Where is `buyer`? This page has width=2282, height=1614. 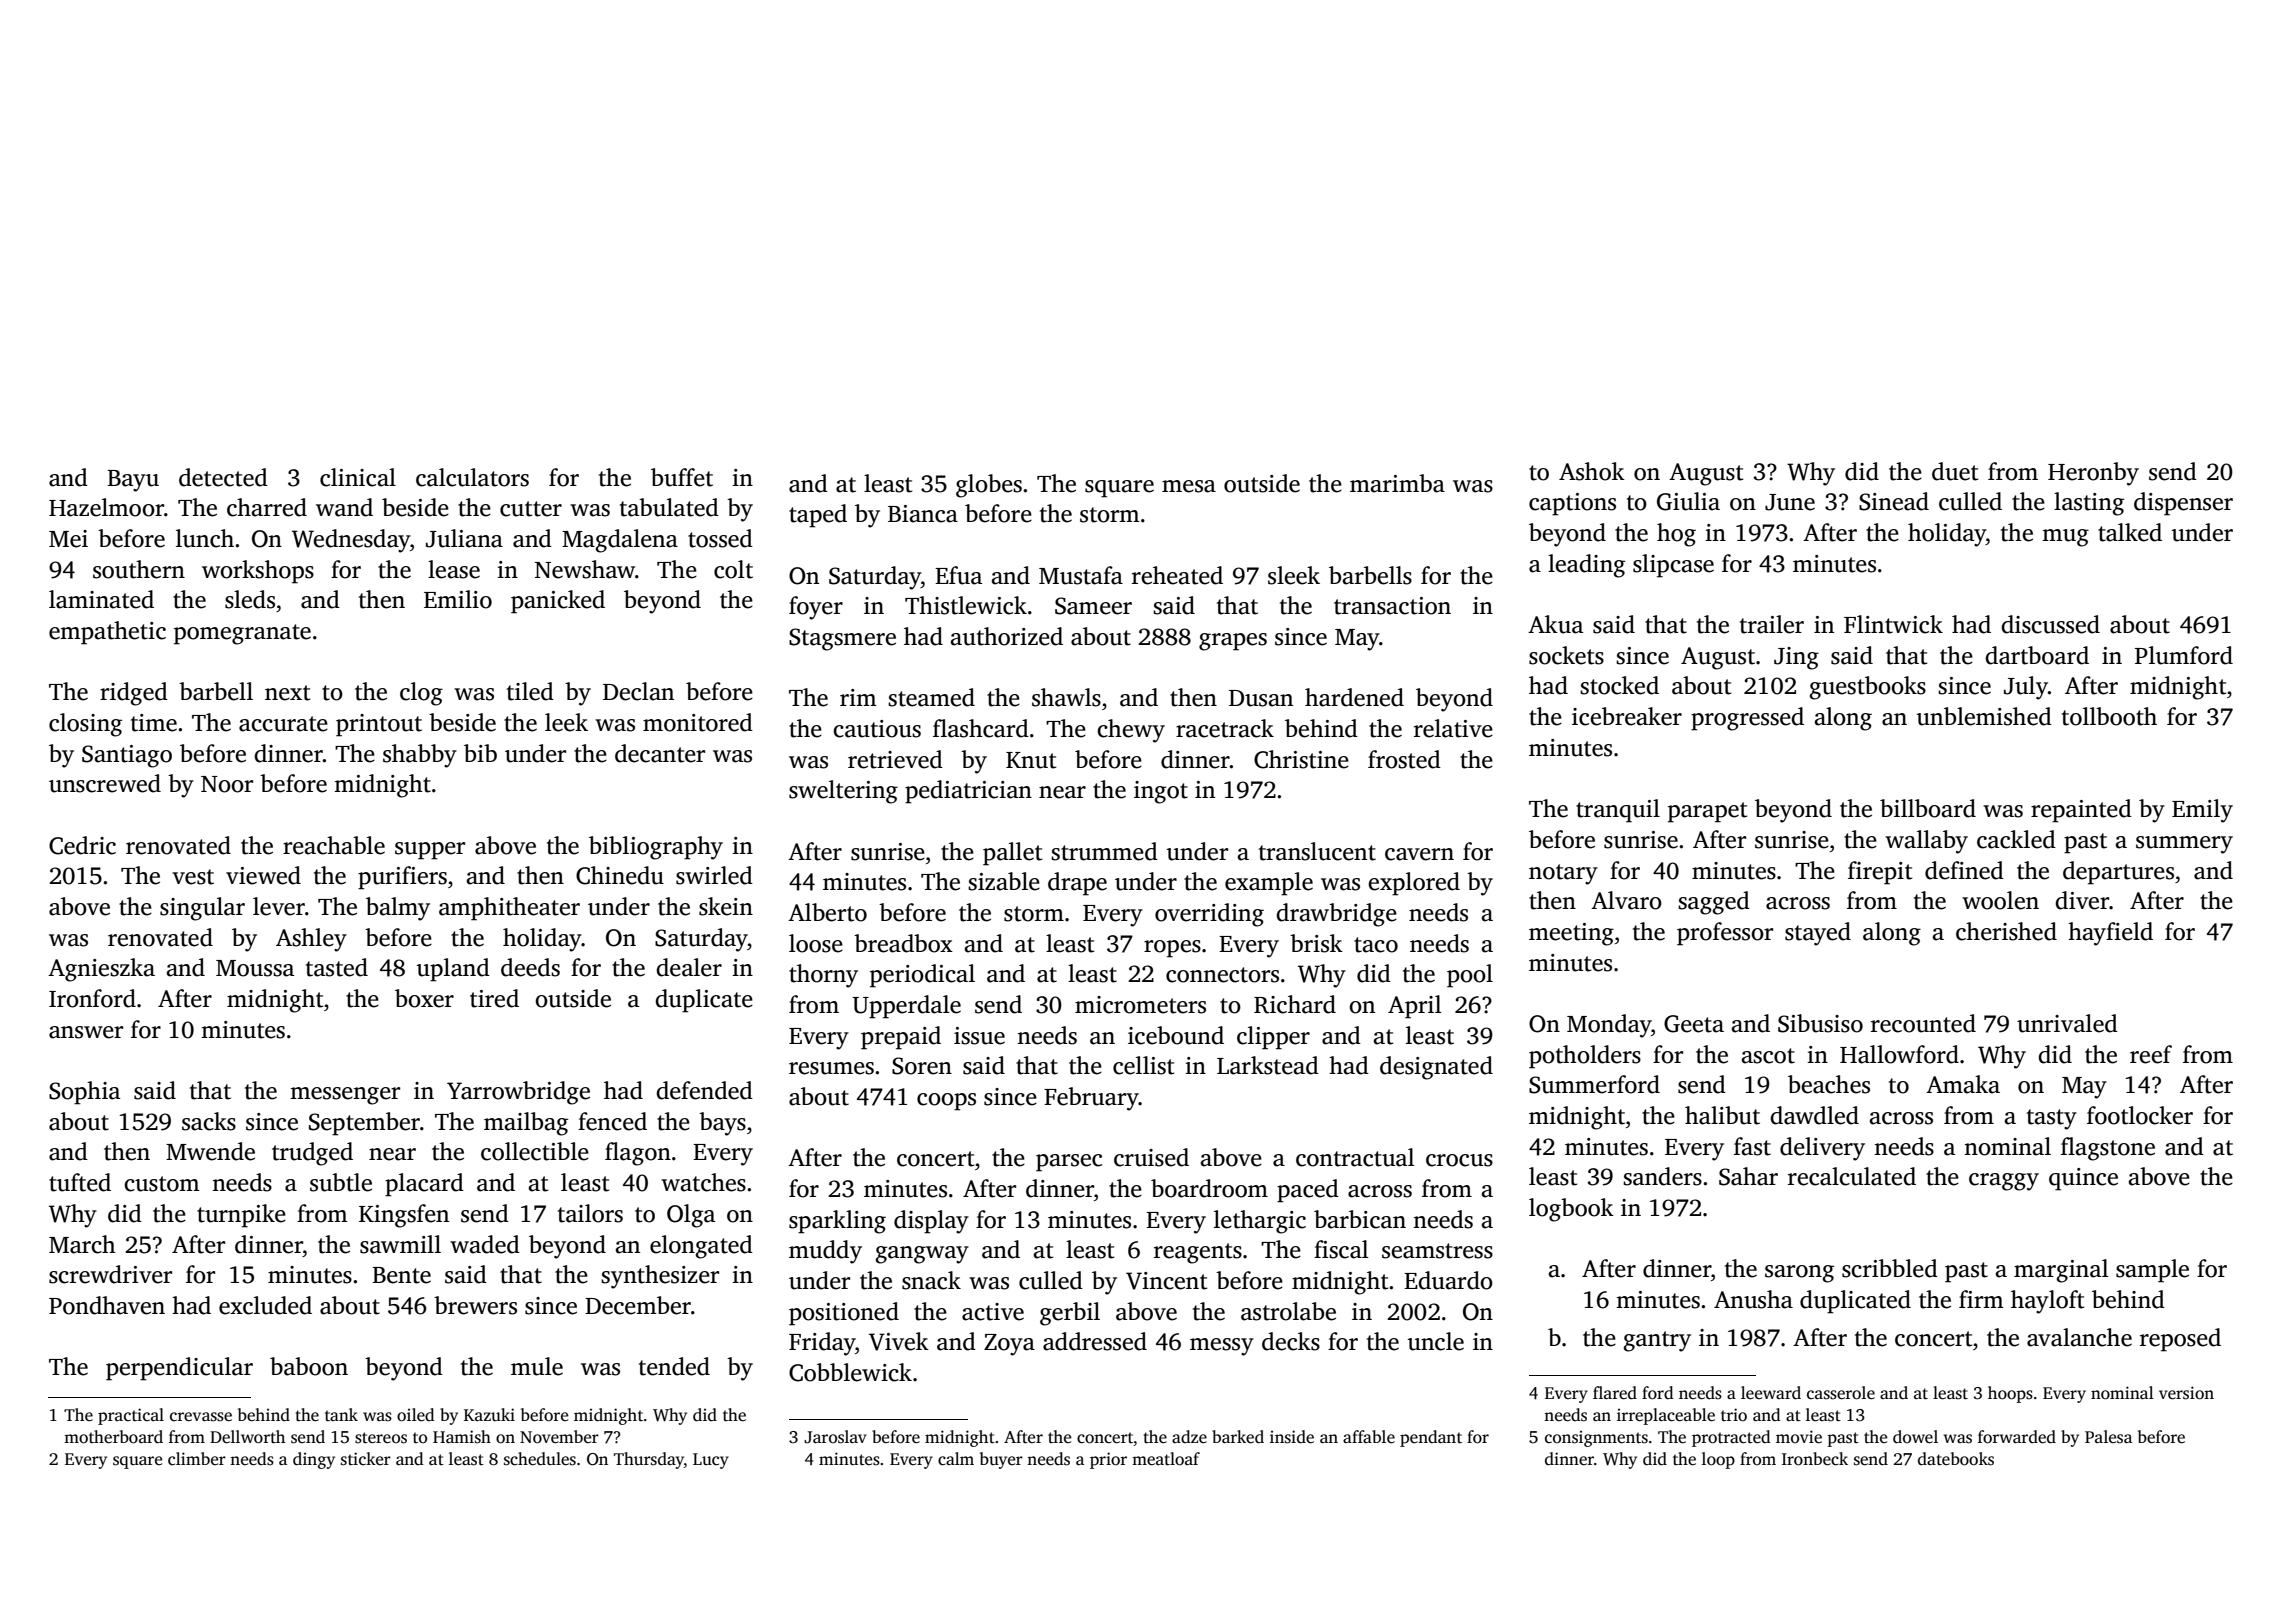
buyer is located at coordinates (1001, 1460).
